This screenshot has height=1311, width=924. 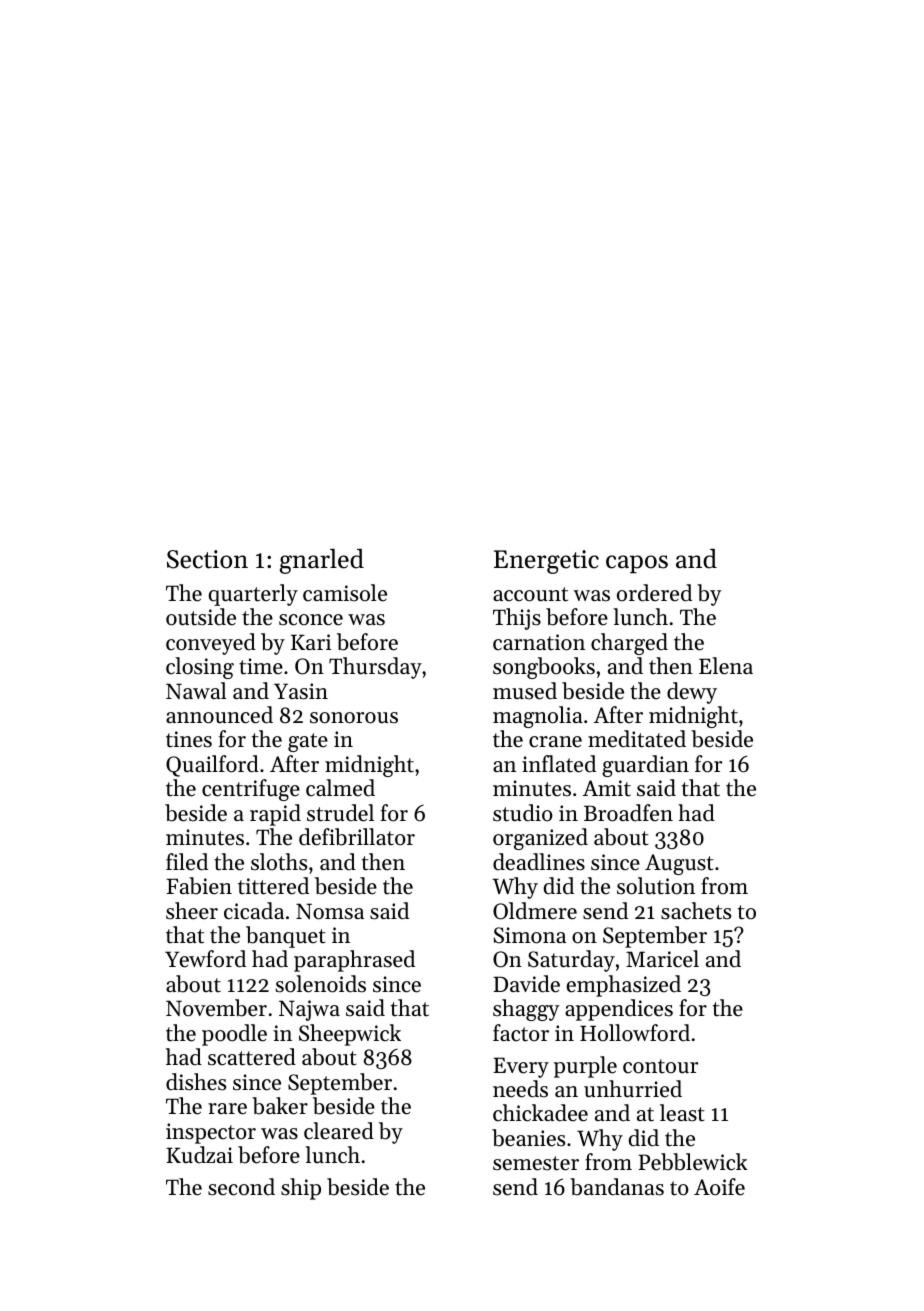 What do you see at coordinates (637, 564) in the screenshot?
I see `capos` at bounding box center [637, 564].
